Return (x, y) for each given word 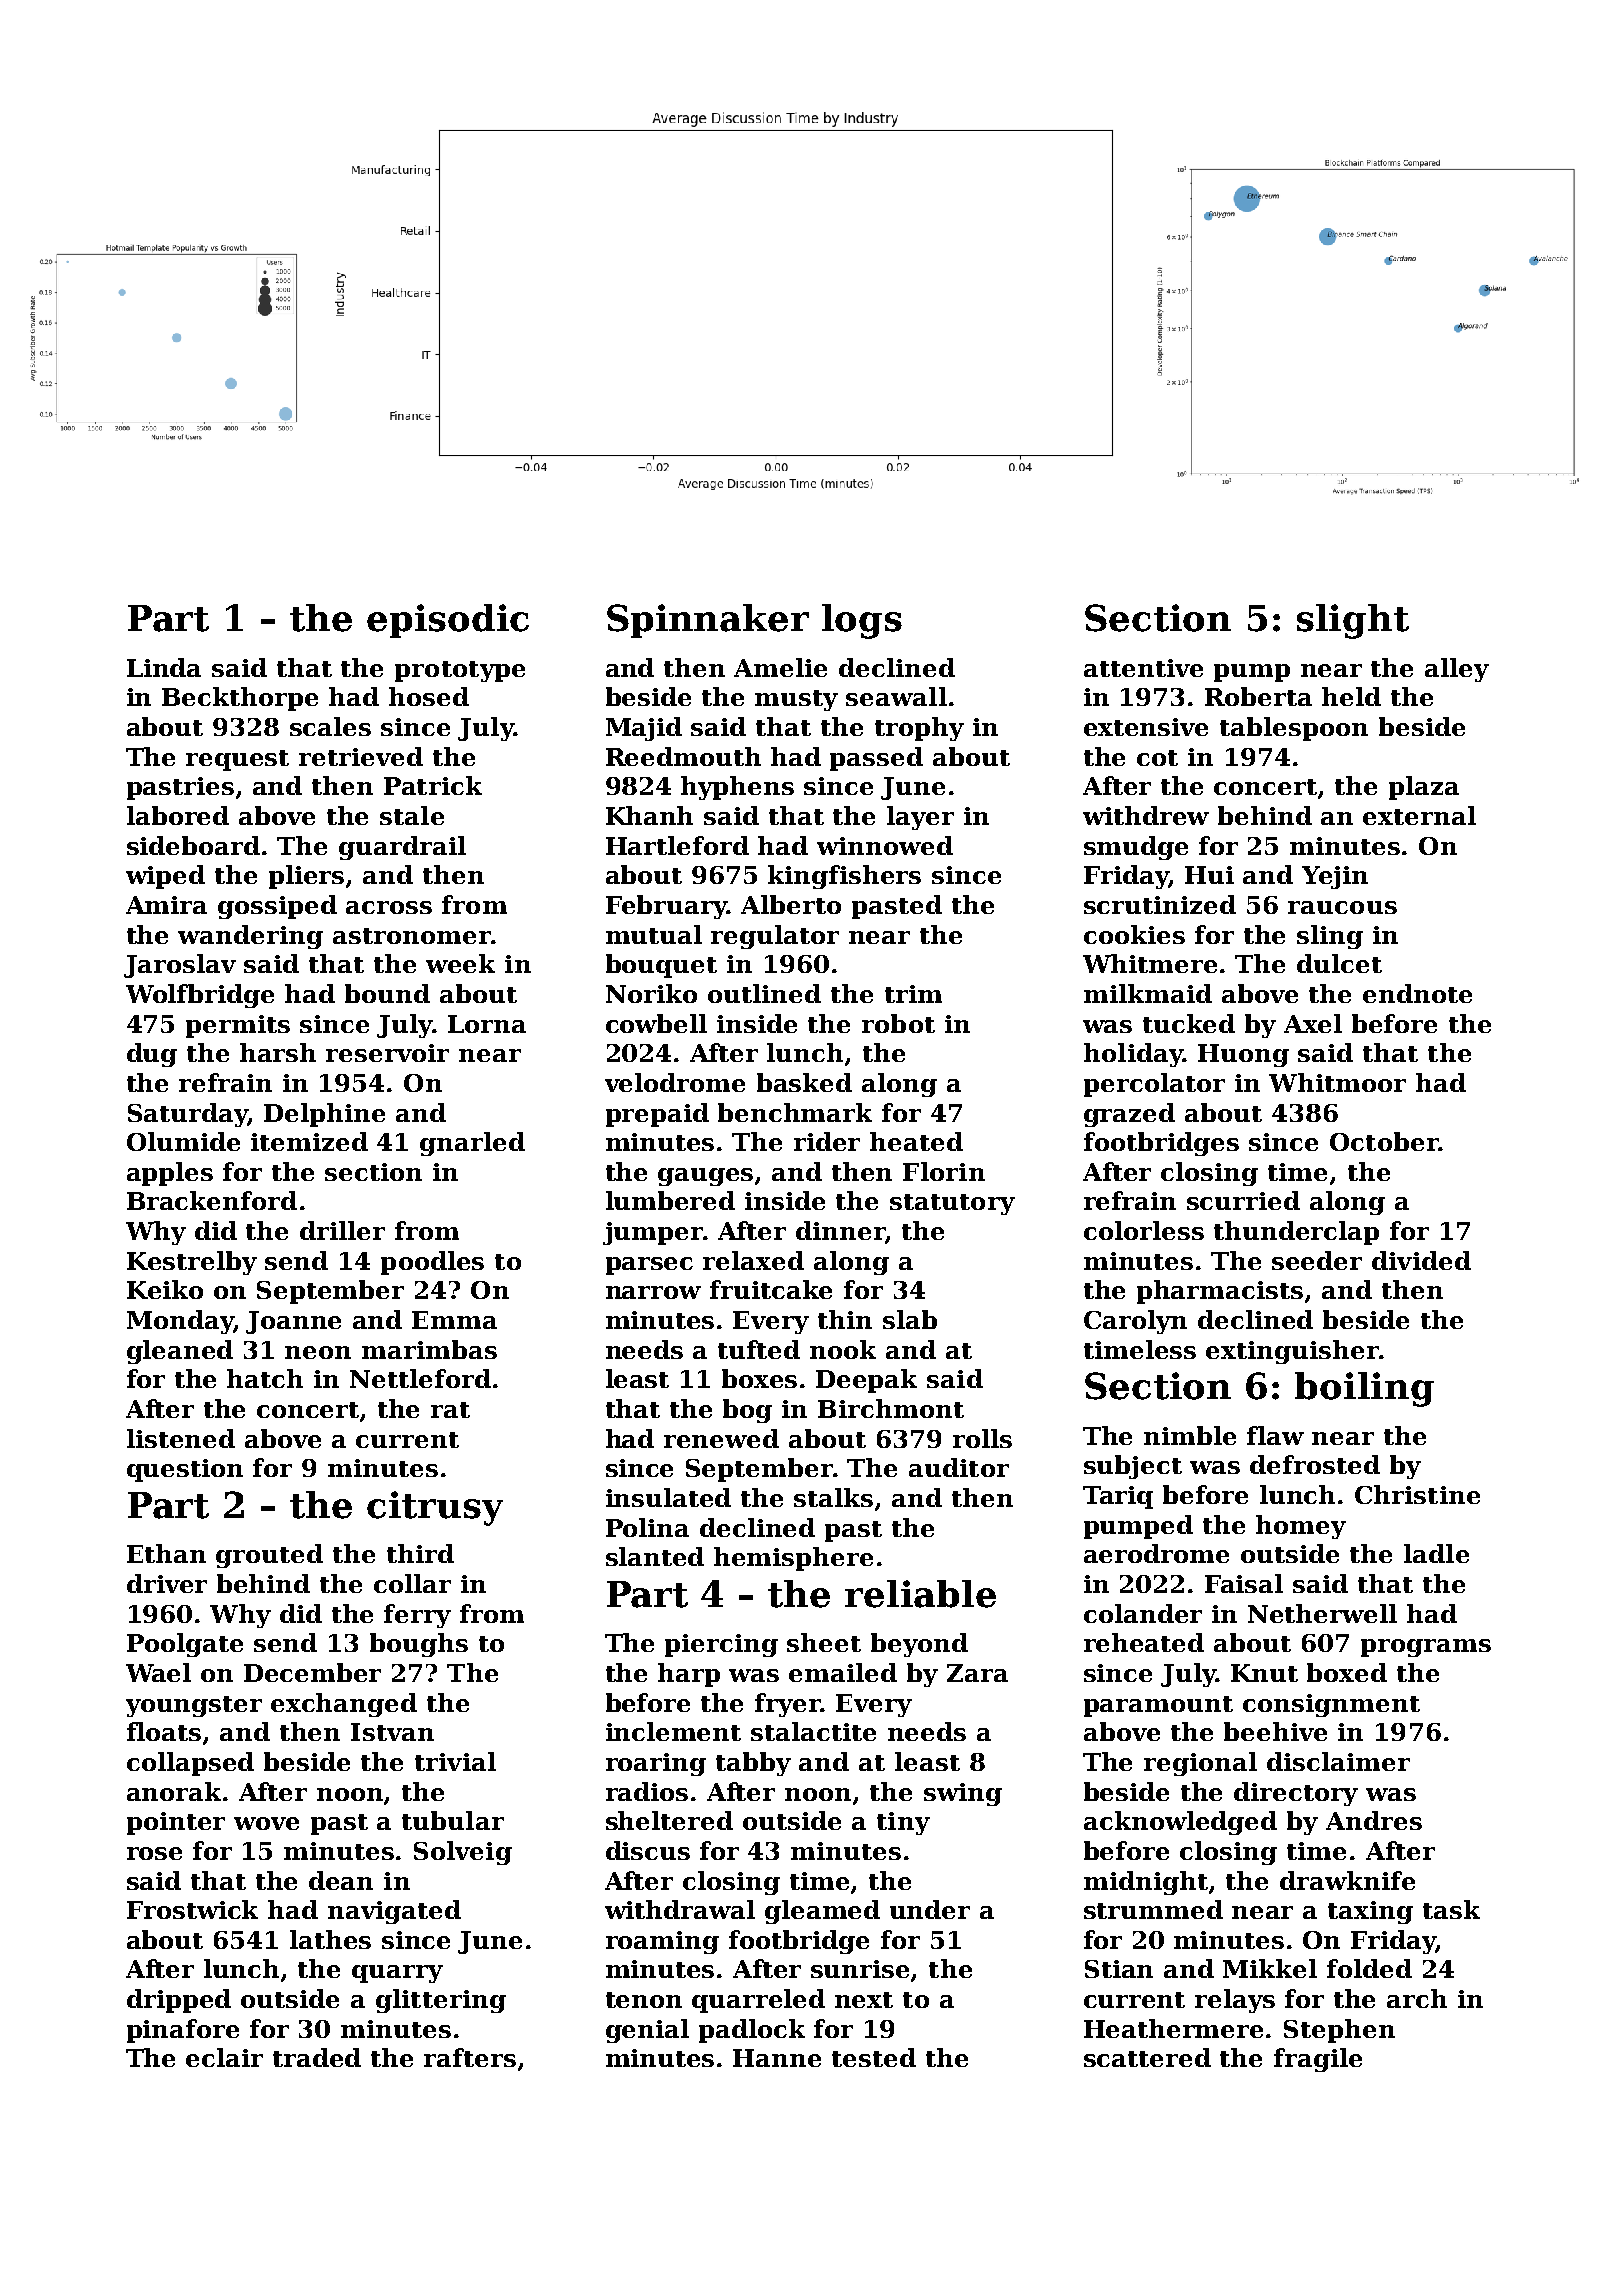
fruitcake (771, 1289)
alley (1457, 670)
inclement (673, 1731)
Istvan (392, 1732)
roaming (662, 1942)
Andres (1374, 1820)
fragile (1318, 2060)
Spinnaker (708, 621)
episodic (448, 621)
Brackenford (212, 1200)
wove (266, 1823)
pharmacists (1220, 1292)
